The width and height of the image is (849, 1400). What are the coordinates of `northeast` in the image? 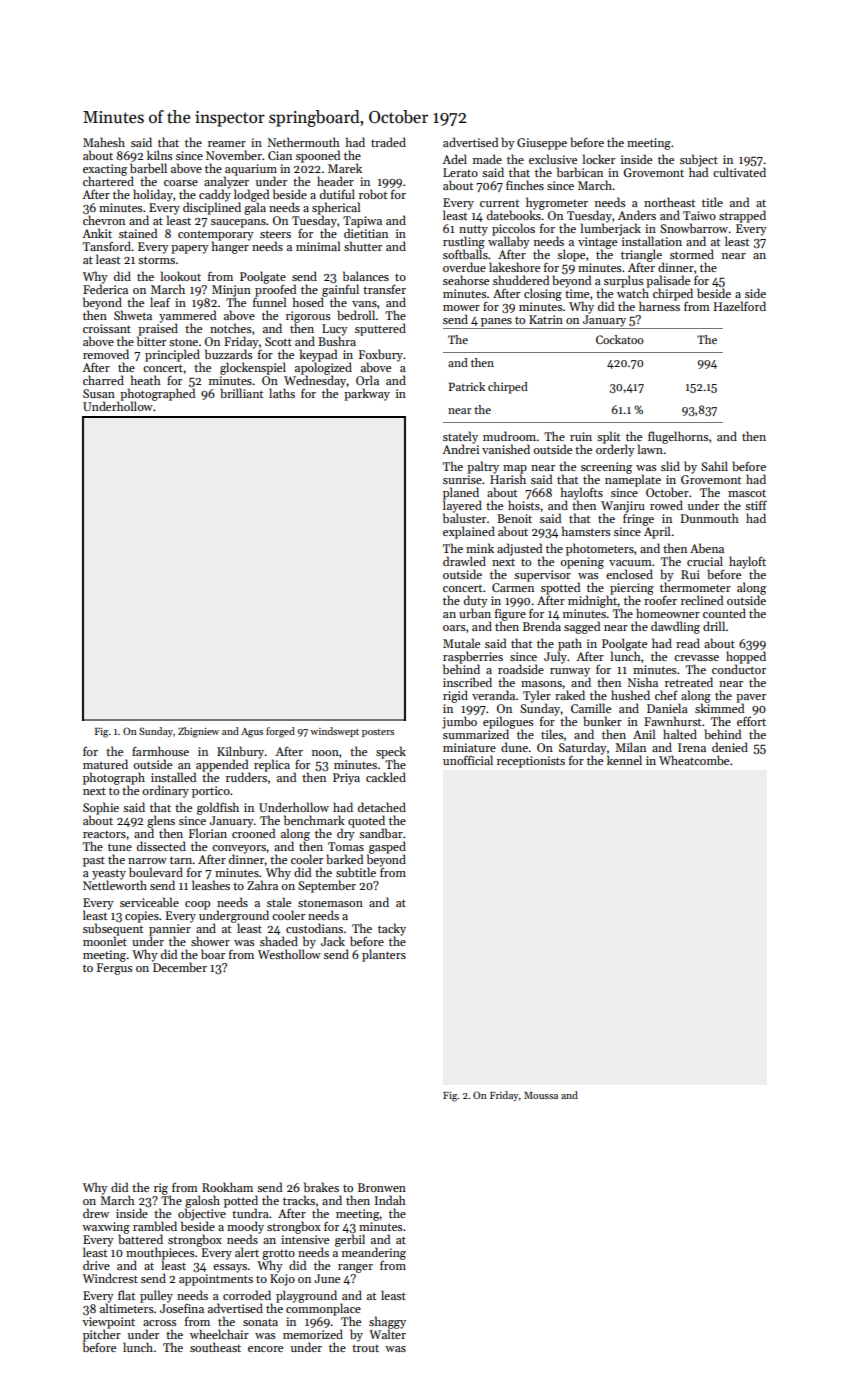 It's located at (669, 202).
